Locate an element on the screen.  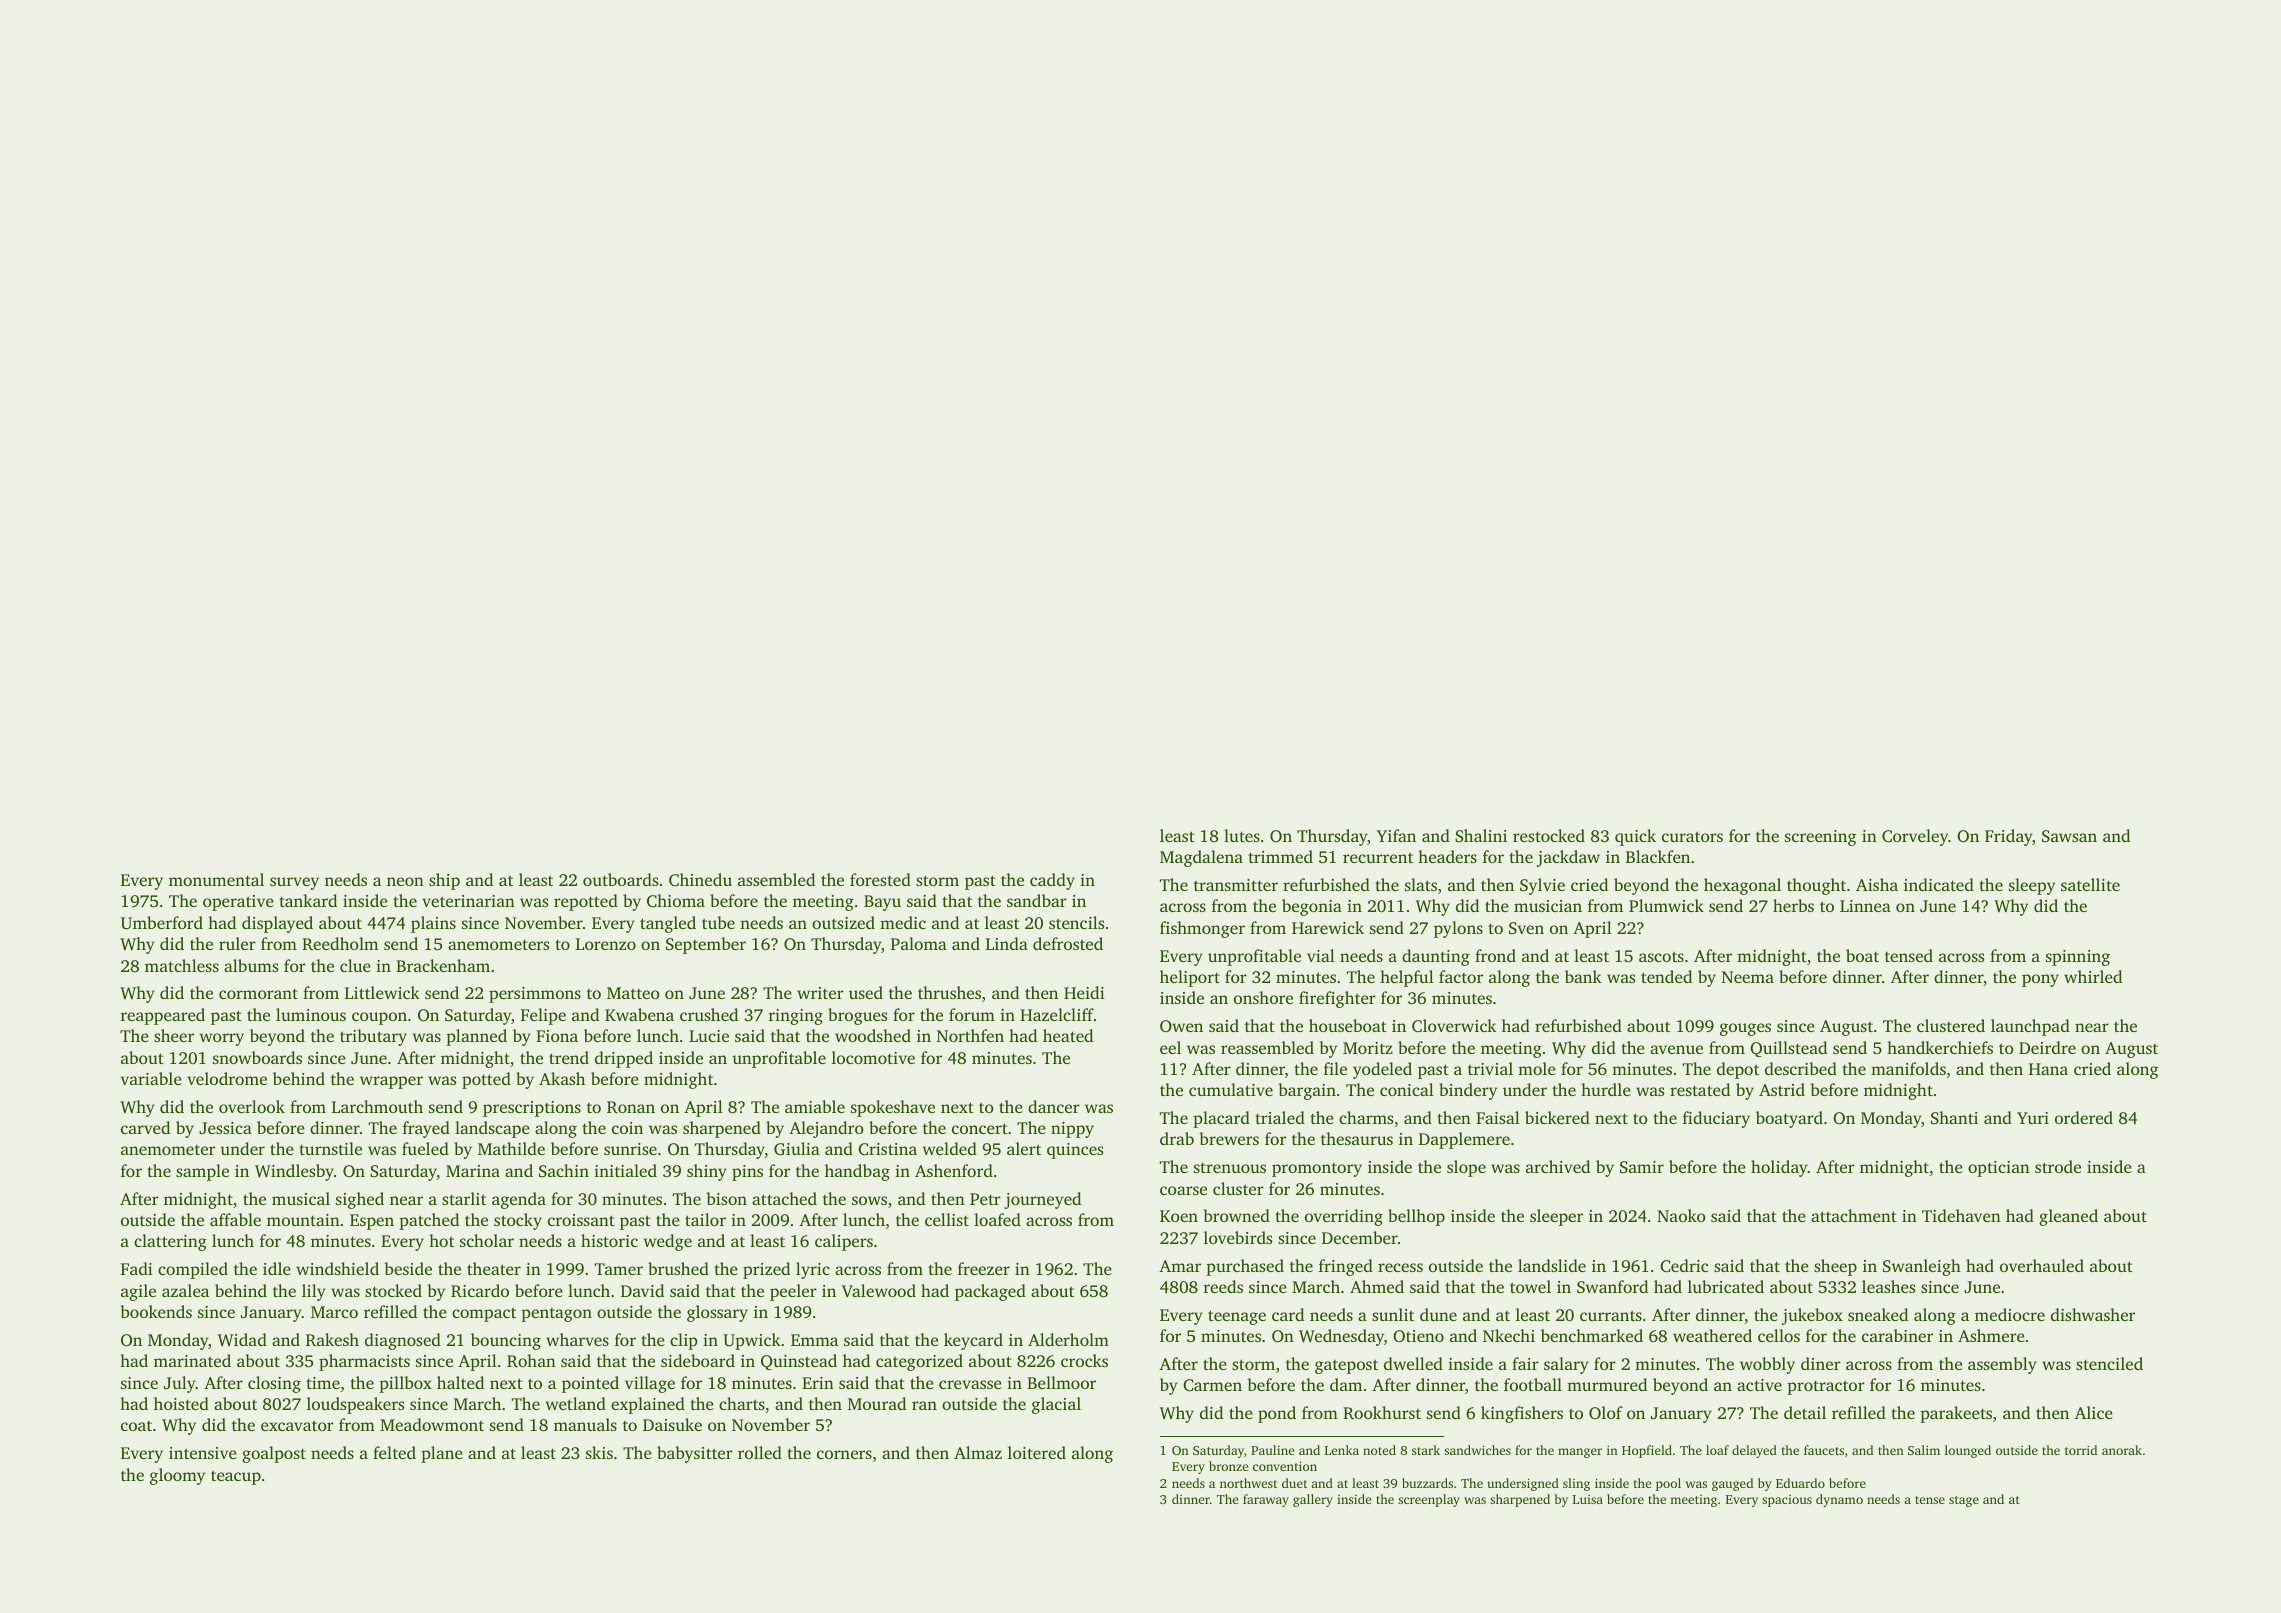
leashes is located at coordinates (1888, 1286).
